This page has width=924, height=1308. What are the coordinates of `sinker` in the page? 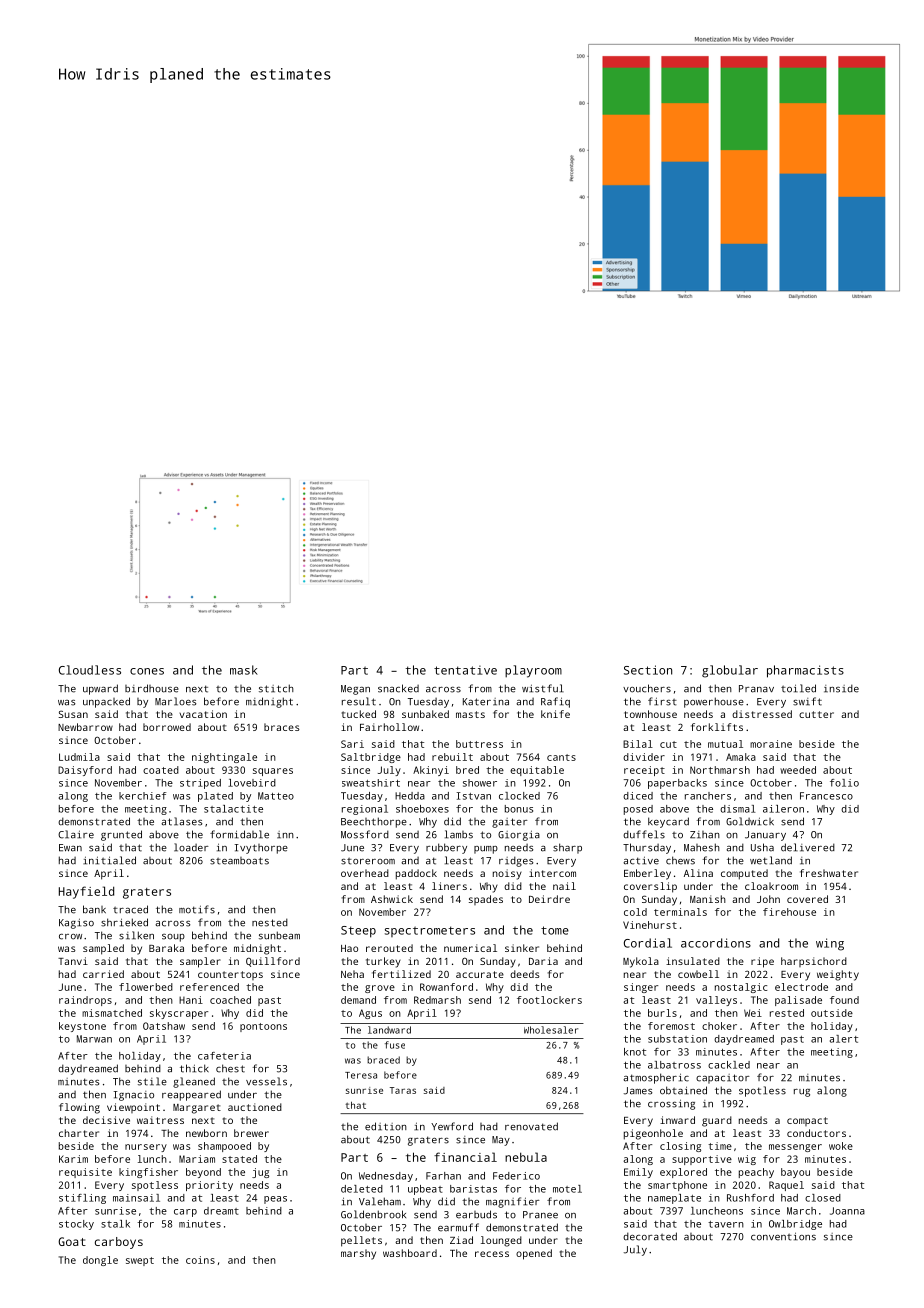 It's located at (522, 948).
